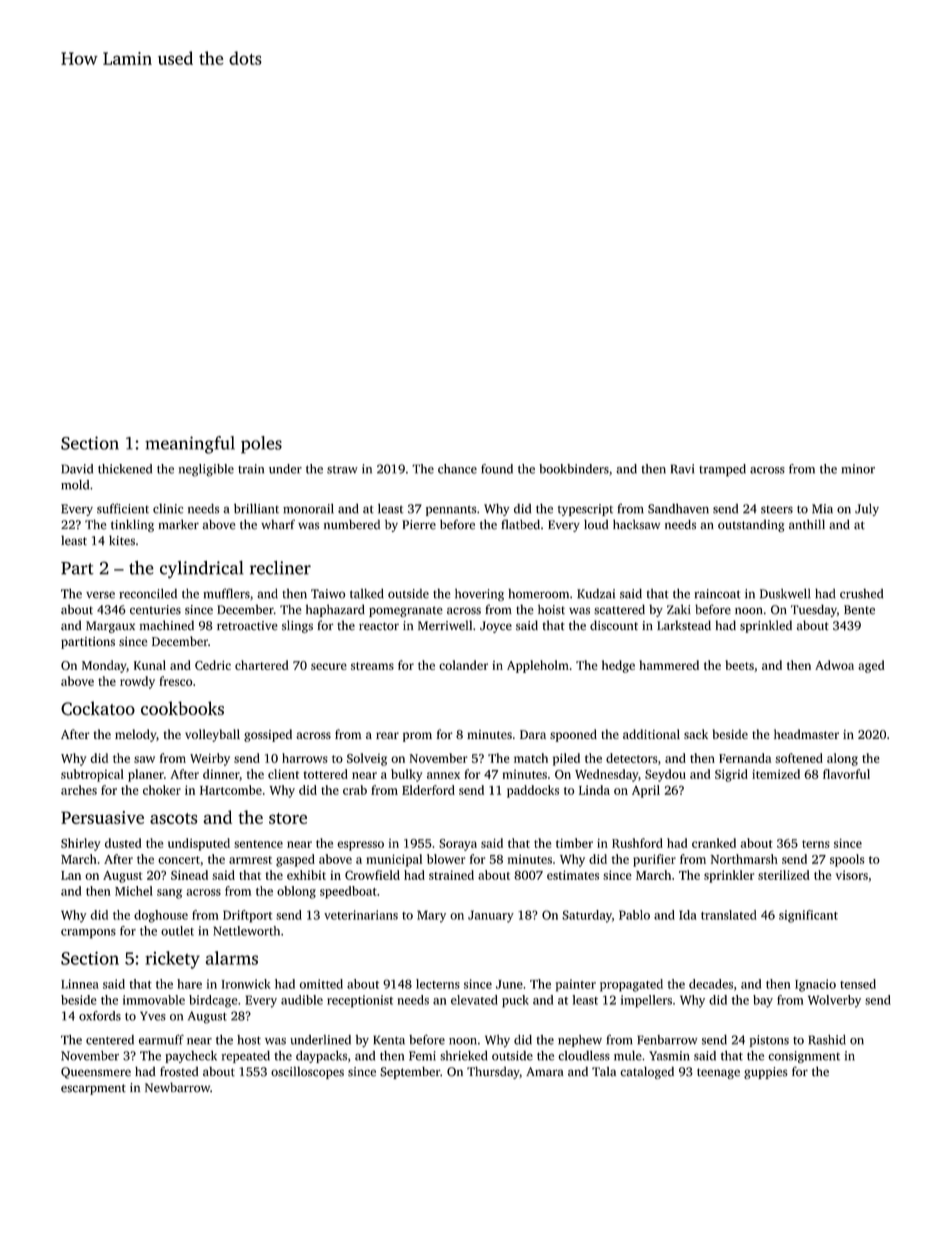 This document has width=952, height=1233. I want to click on spools, so click(847, 860).
